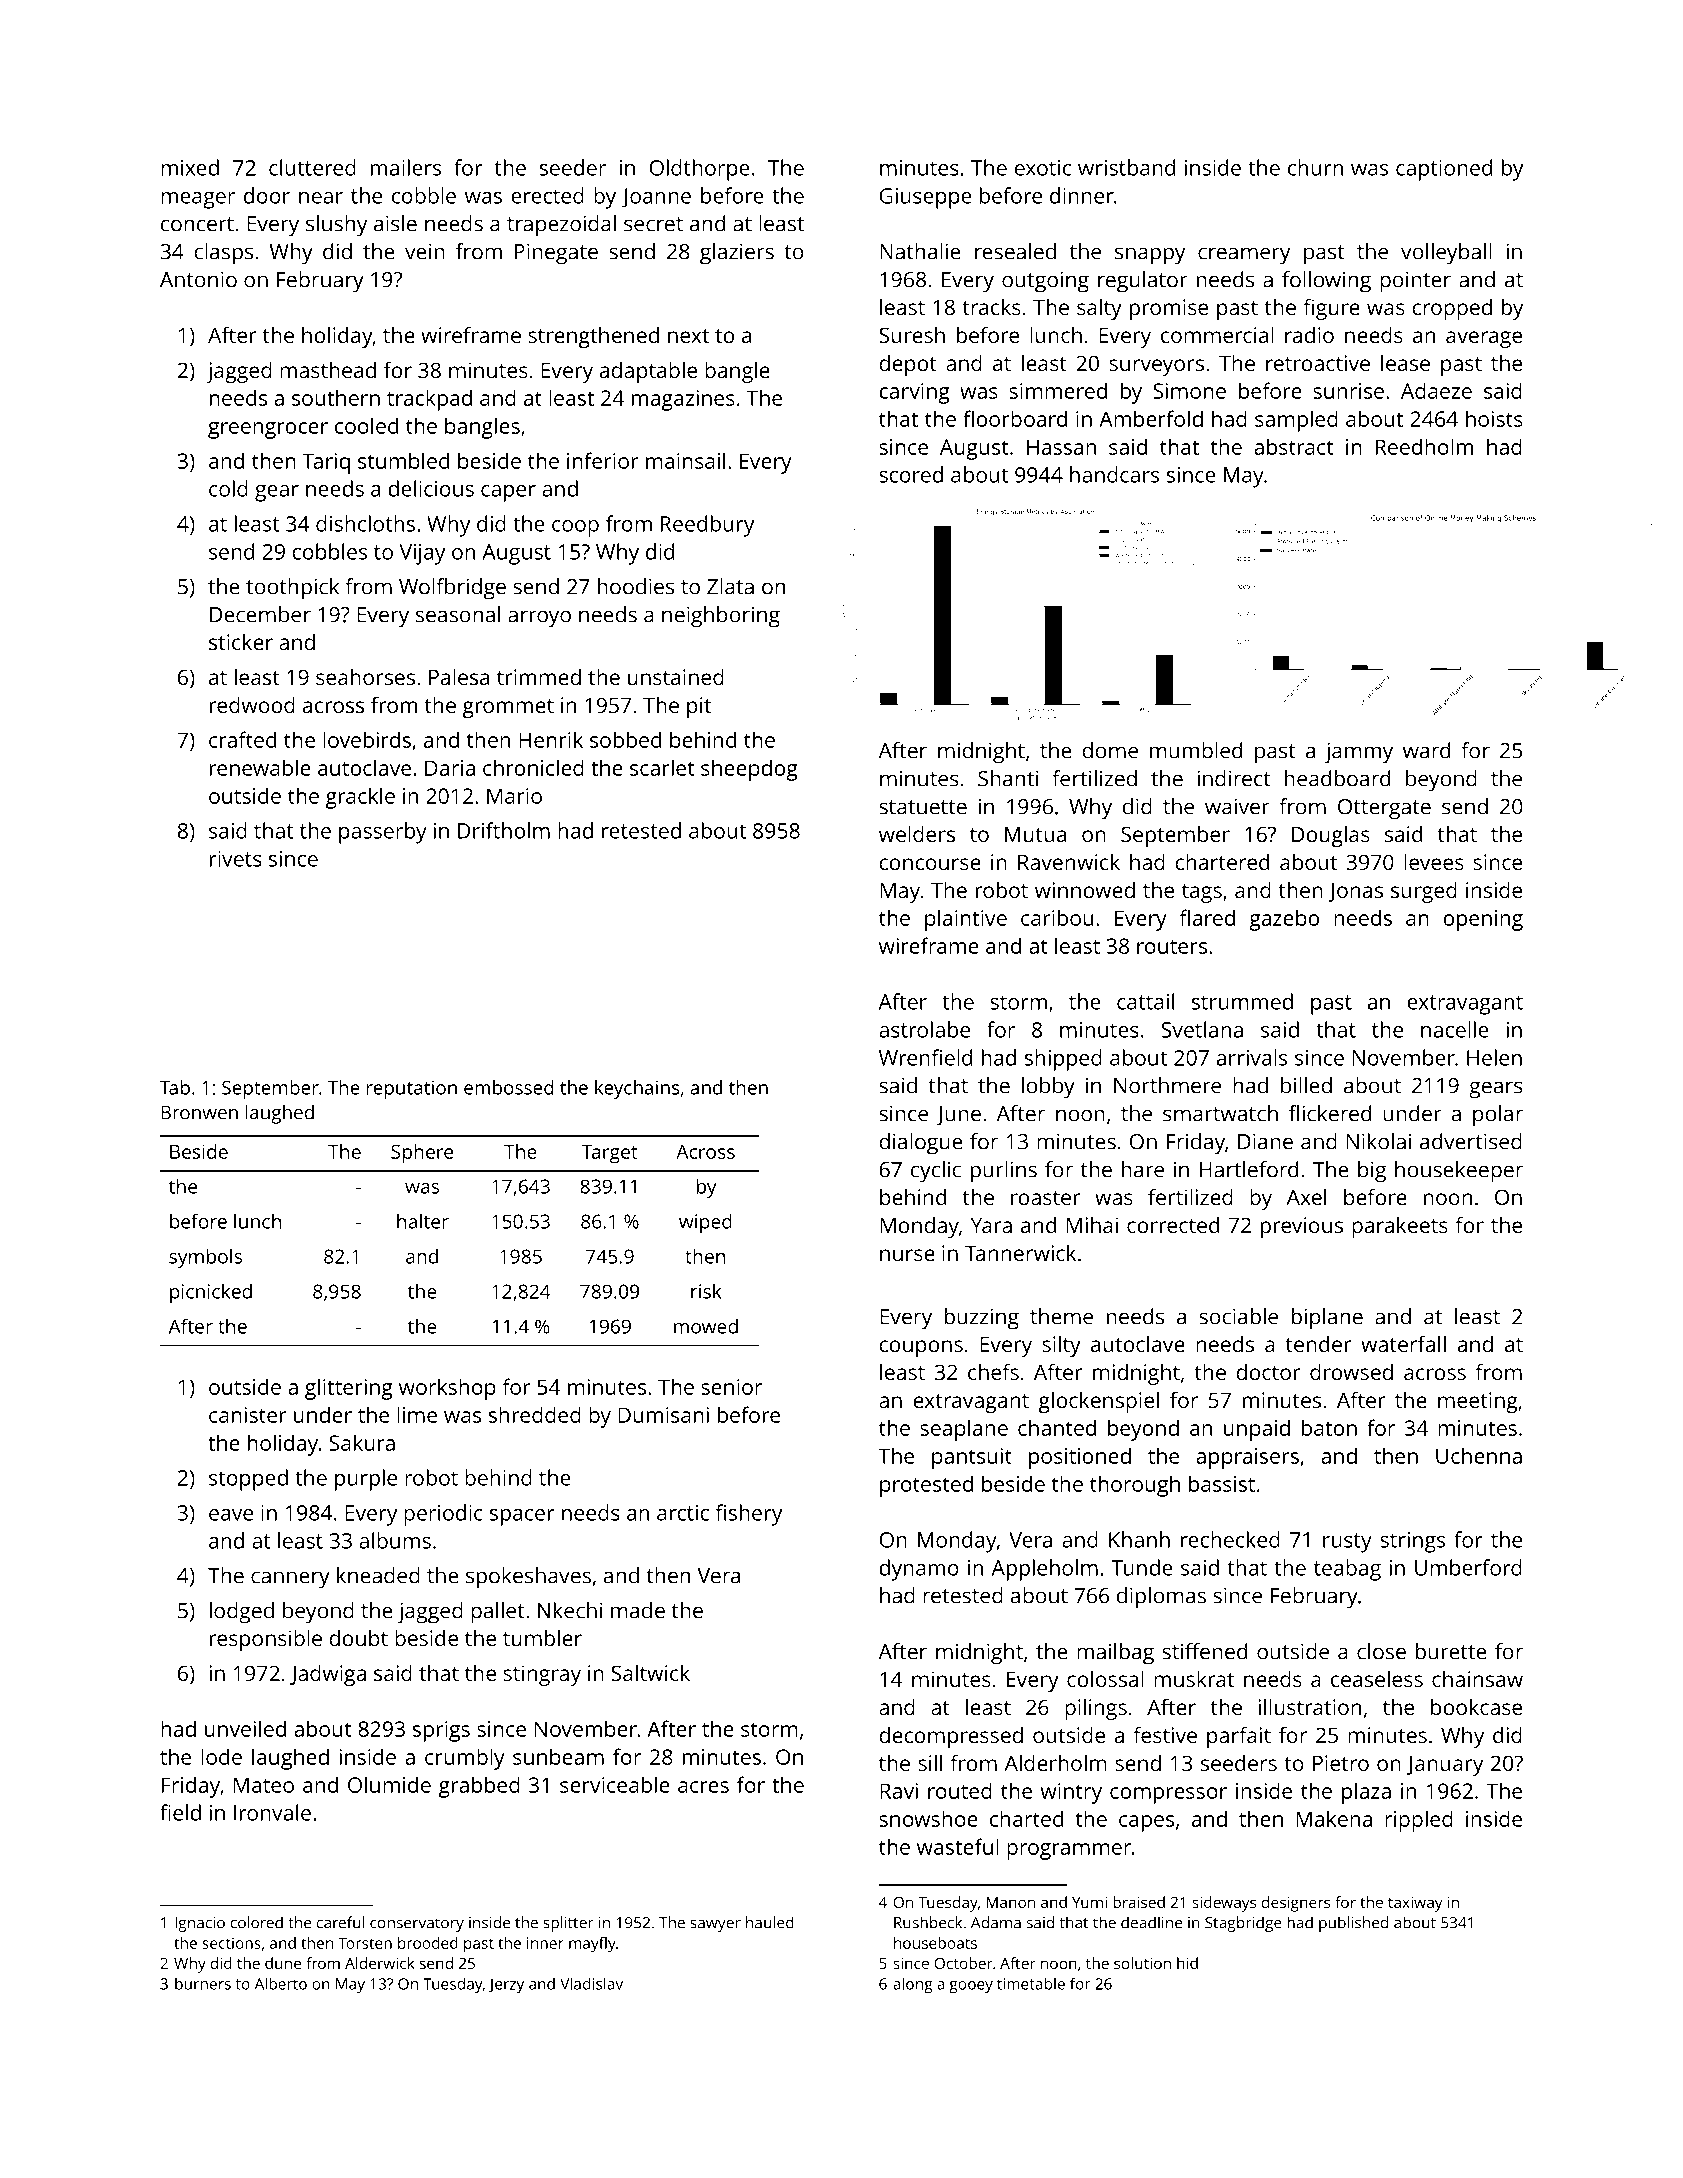 This screenshot has width=1683, height=2178. I want to click on plaintive, so click(966, 920).
